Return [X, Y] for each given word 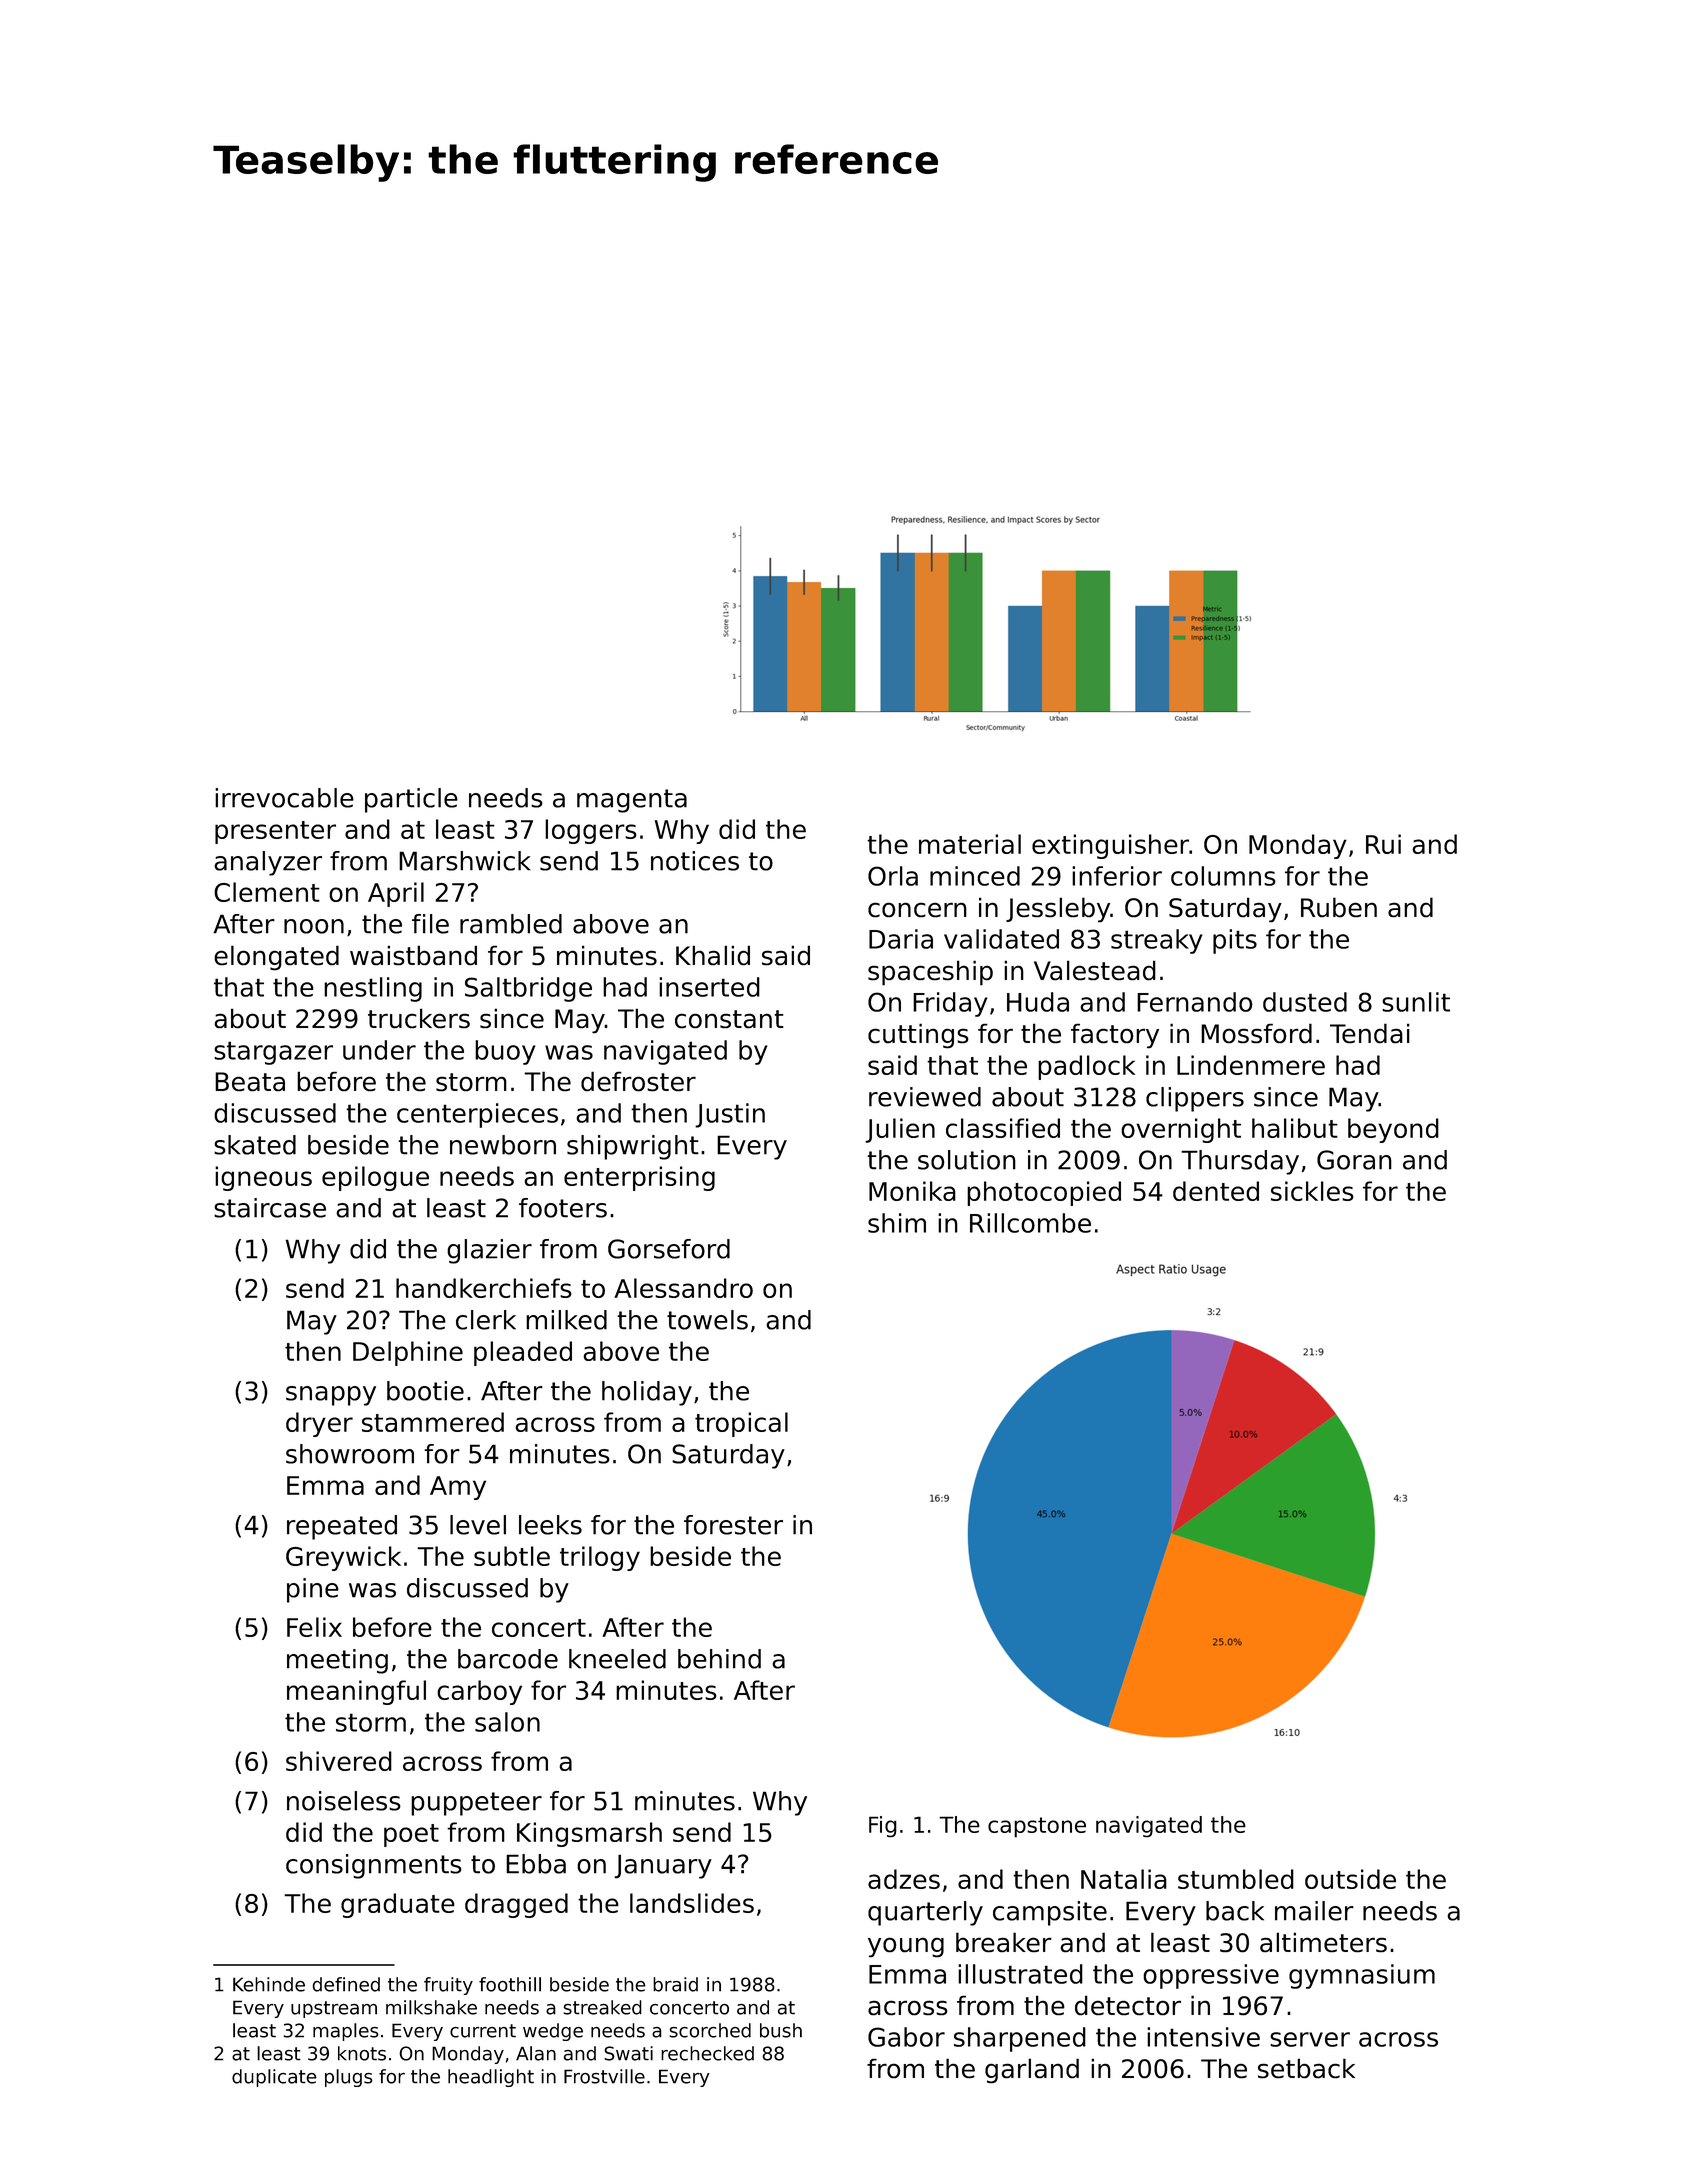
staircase [270, 1208]
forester [733, 1525]
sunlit [1416, 1002]
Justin [730, 1115]
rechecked [707, 2053]
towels [707, 1320]
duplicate [274, 2078]
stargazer [273, 1053]
